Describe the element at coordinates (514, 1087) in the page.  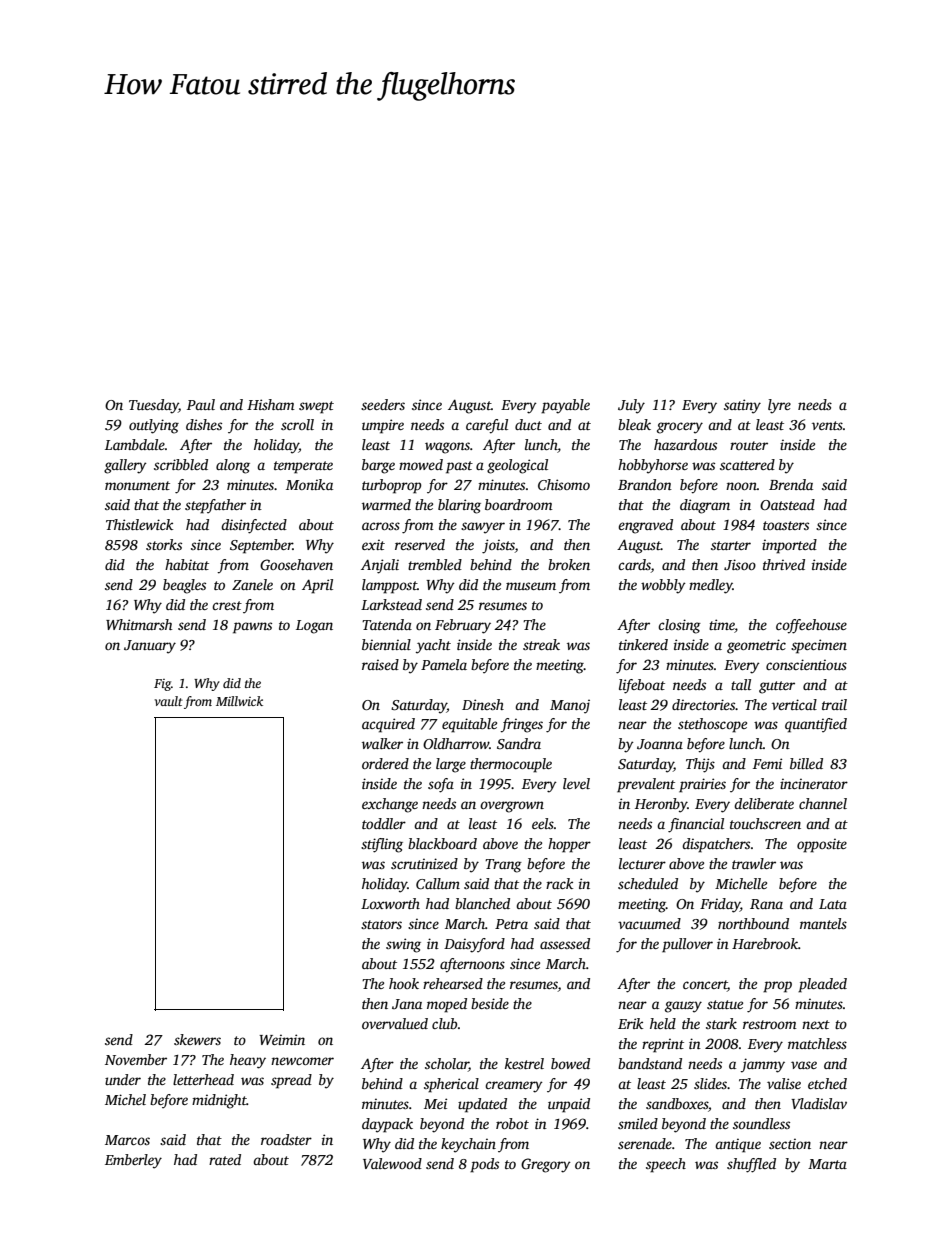
I see `creamery` at that location.
